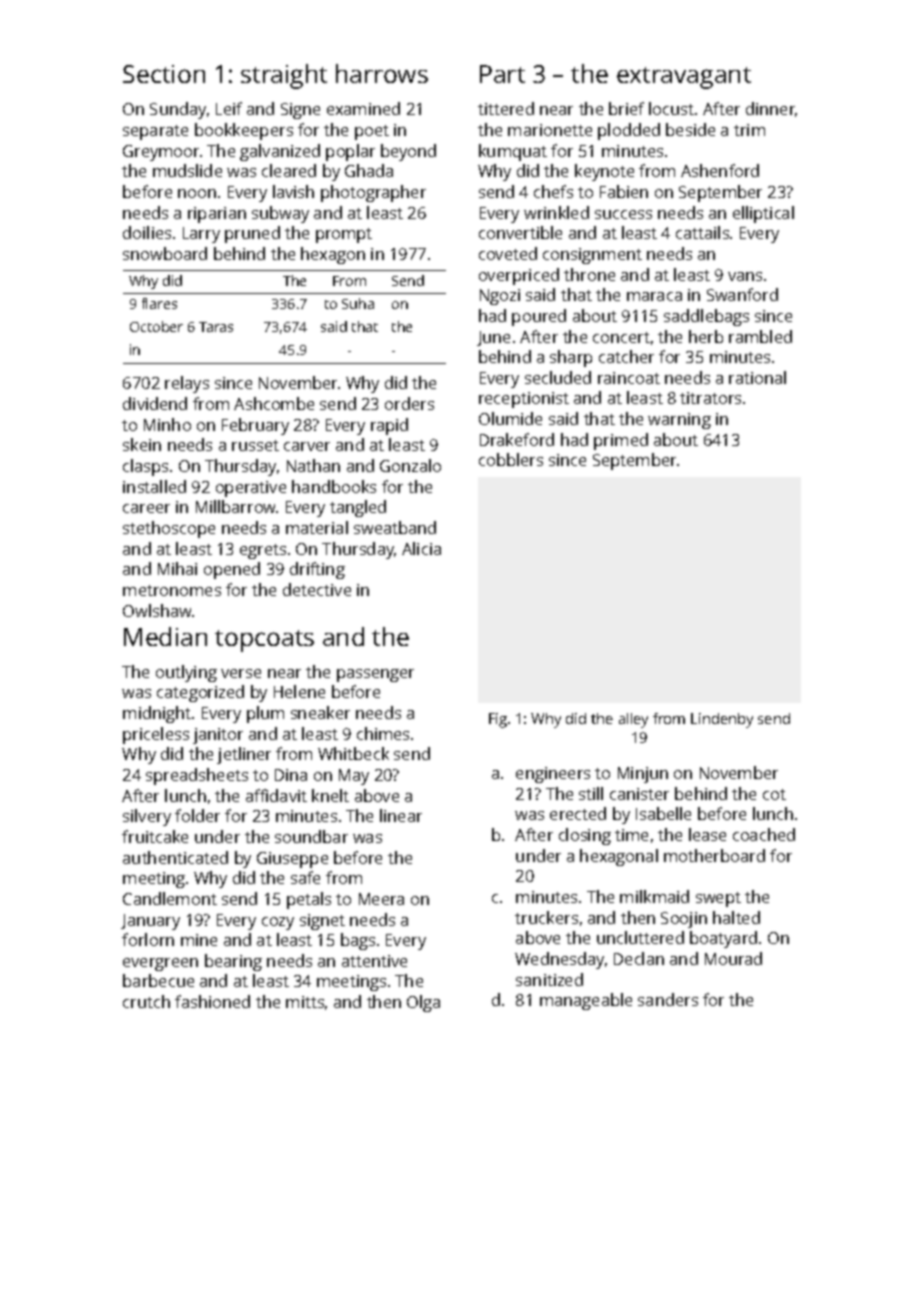 This screenshot has height=1311, width=924. Describe the element at coordinates (423, 1003) in the screenshot. I see `Olga` at that location.
